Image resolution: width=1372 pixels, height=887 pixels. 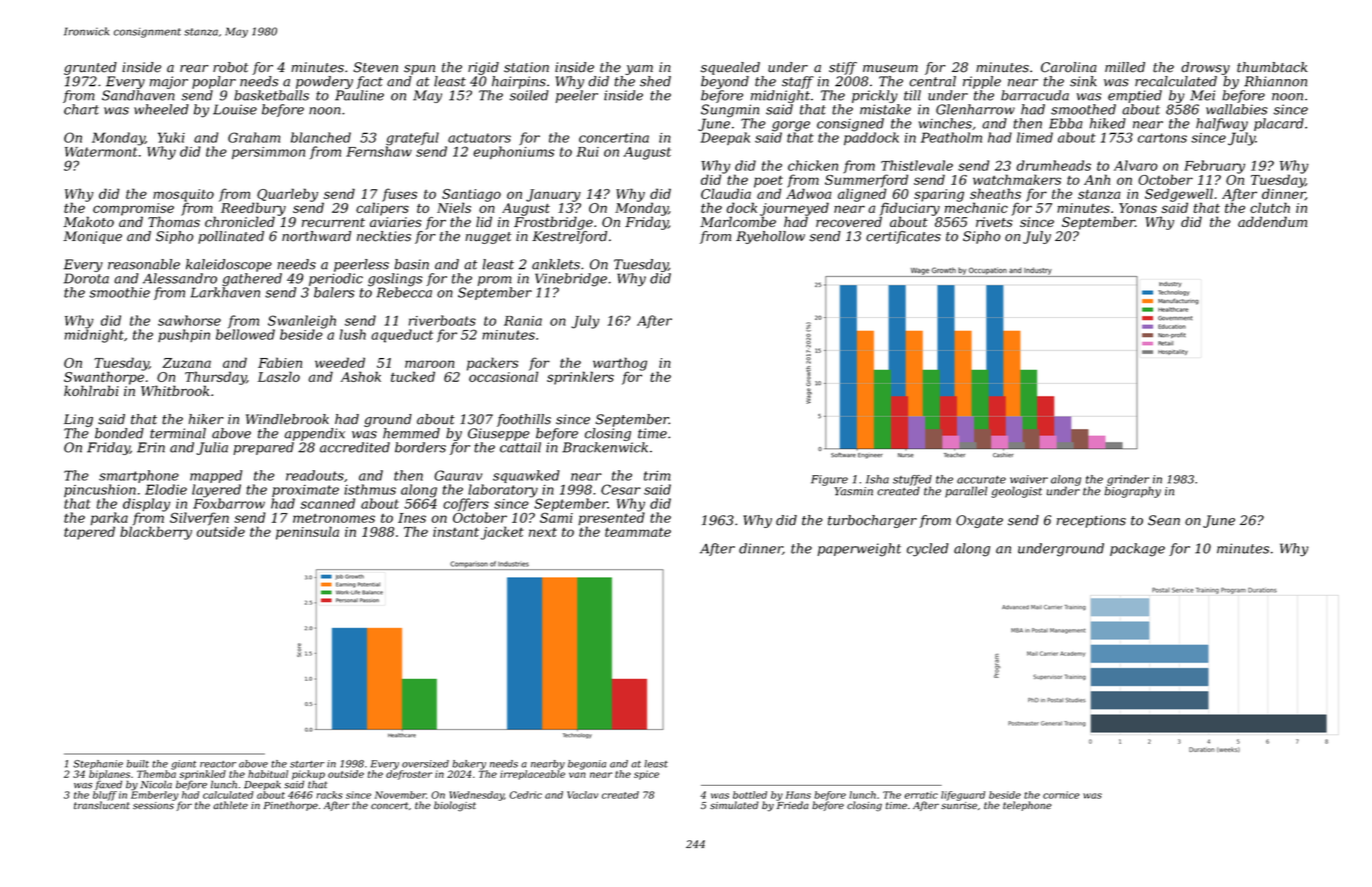 What do you see at coordinates (218, 764) in the screenshot?
I see `reactor` at bounding box center [218, 764].
